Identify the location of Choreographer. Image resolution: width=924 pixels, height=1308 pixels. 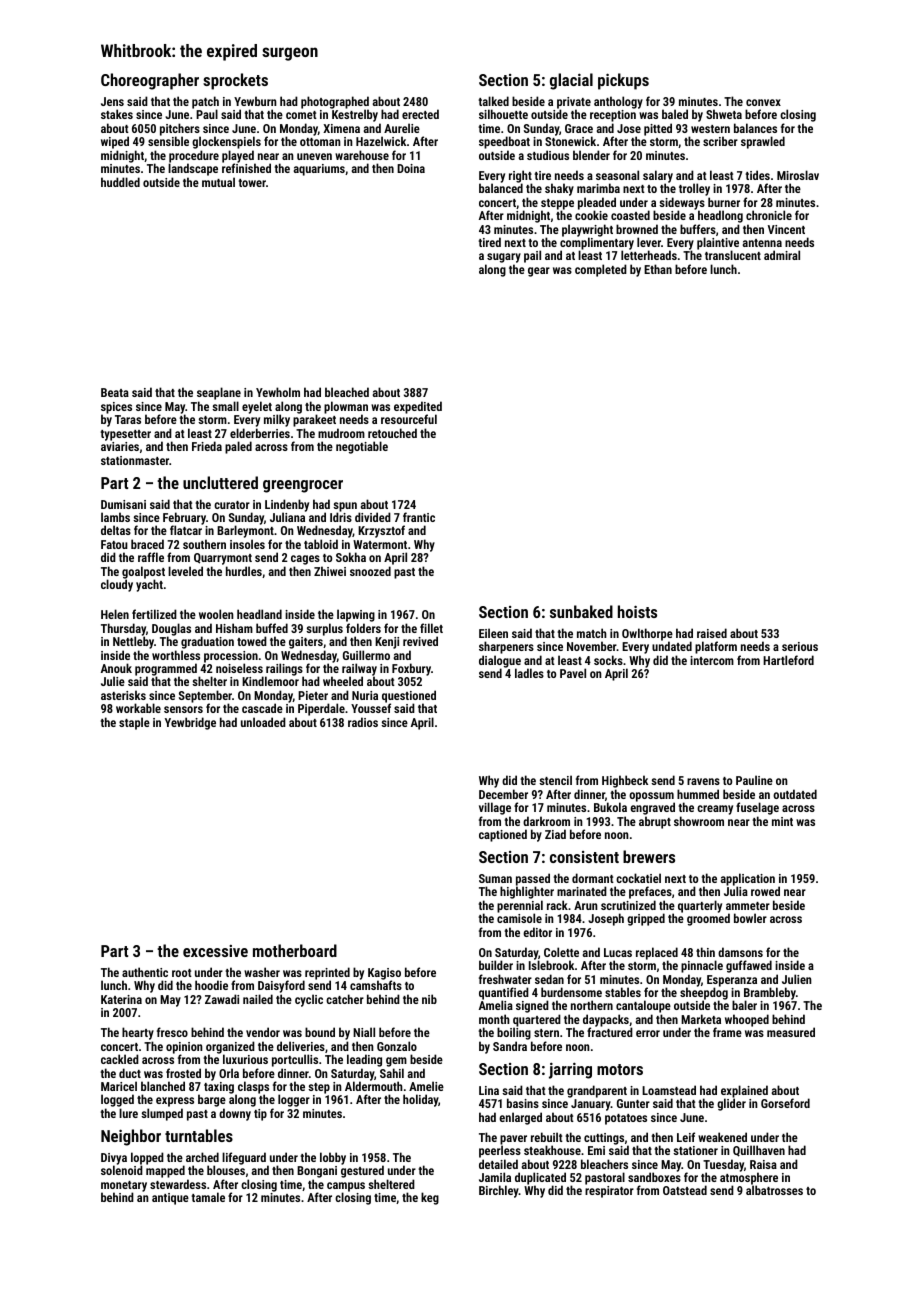
(150, 81).
